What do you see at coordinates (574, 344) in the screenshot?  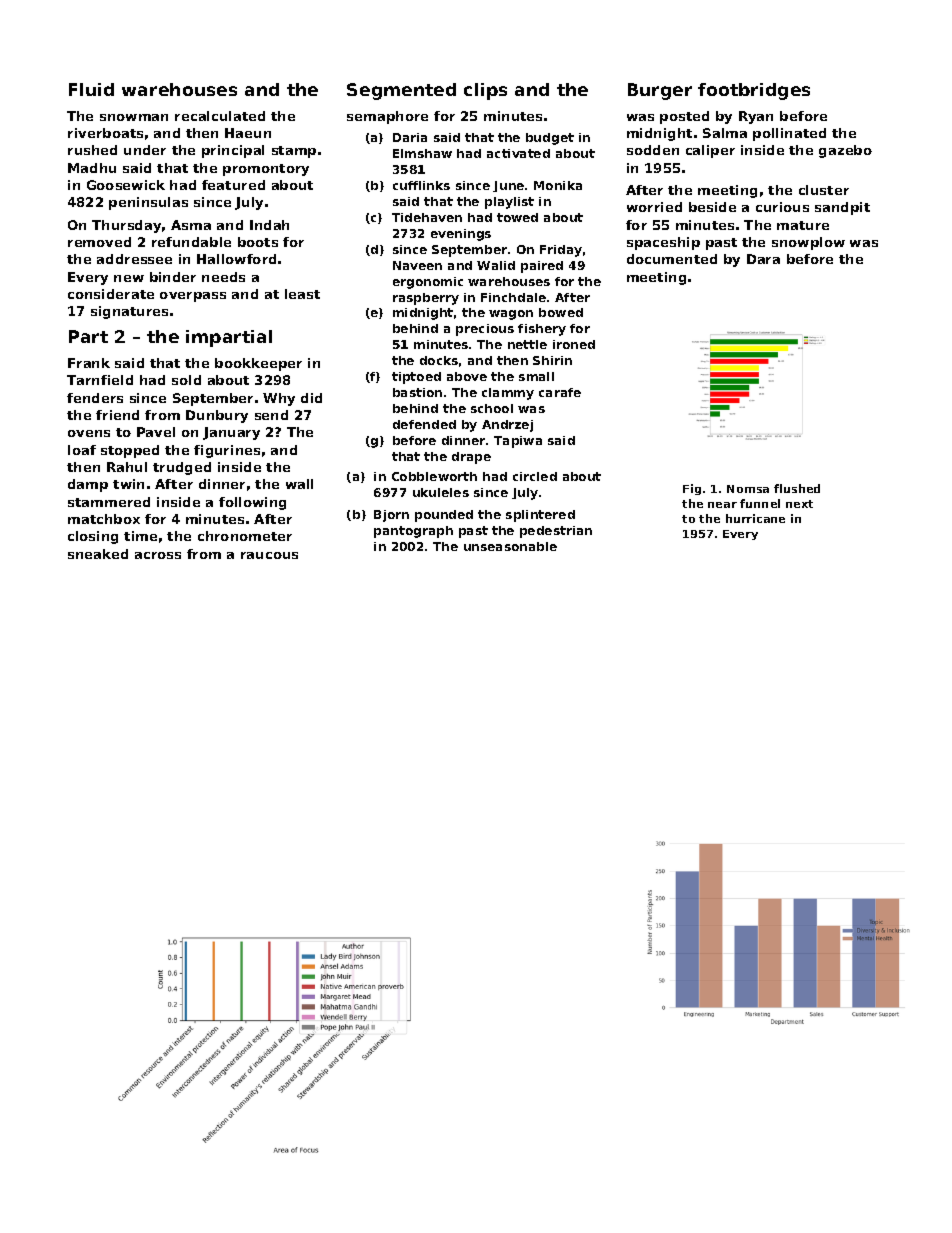 I see `ironed` at bounding box center [574, 344].
